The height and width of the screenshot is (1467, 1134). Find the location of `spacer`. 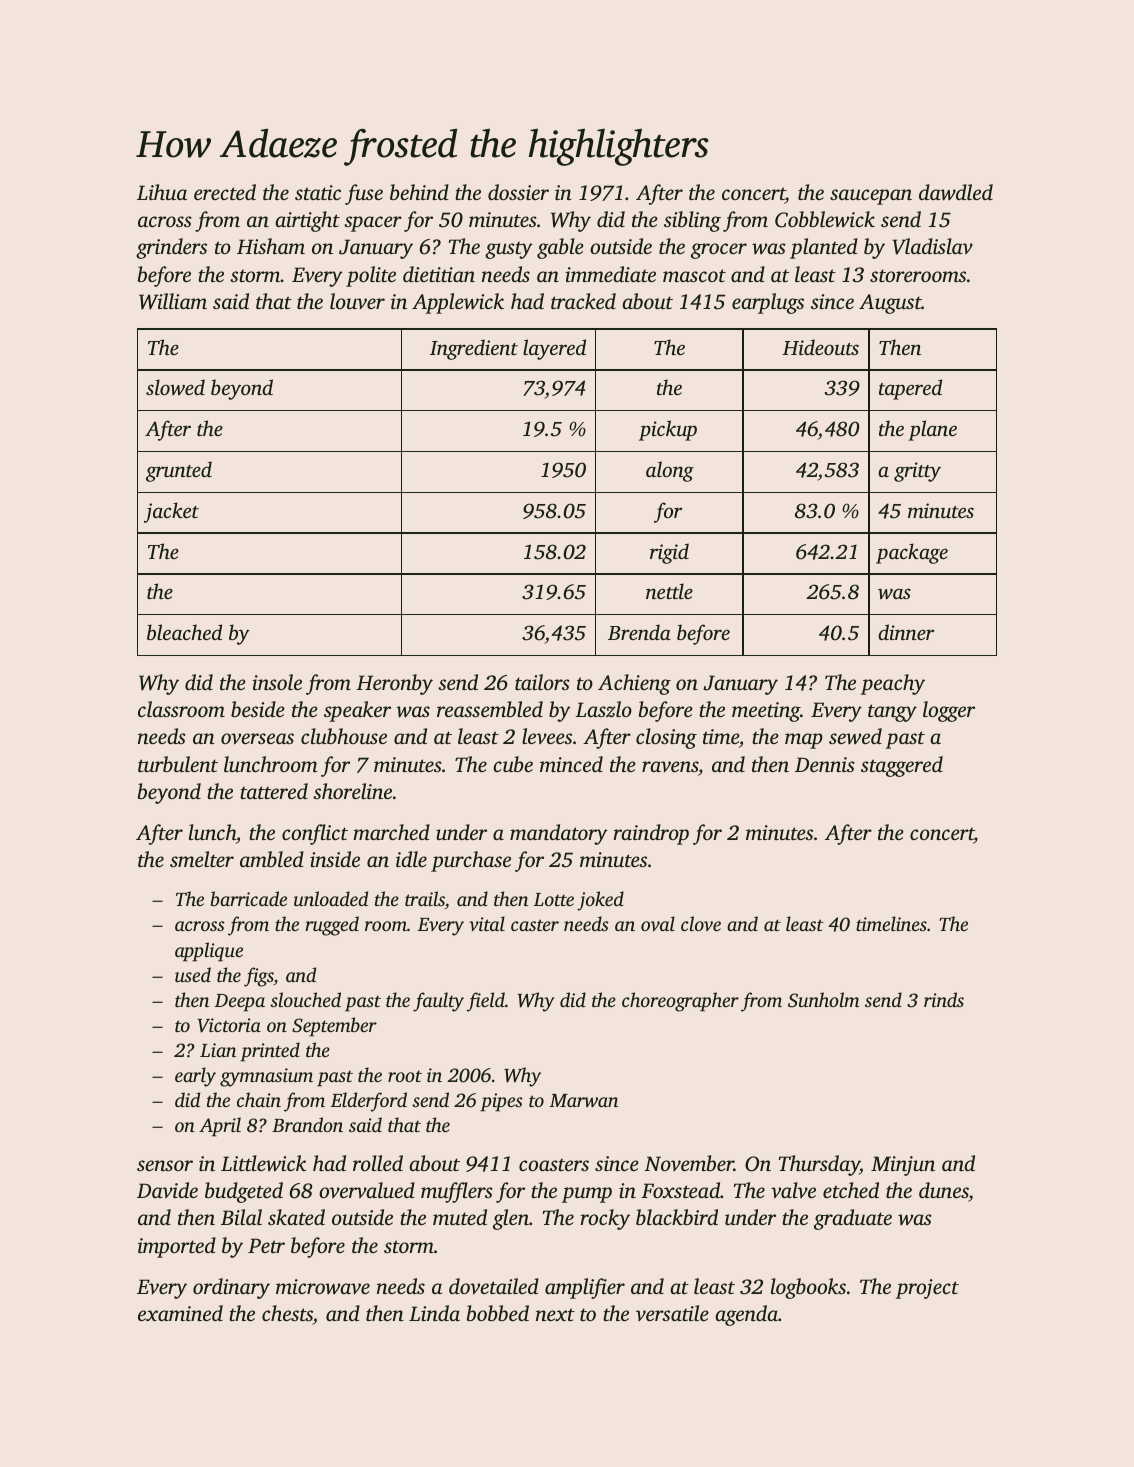

spacer is located at coordinates (373, 224).
